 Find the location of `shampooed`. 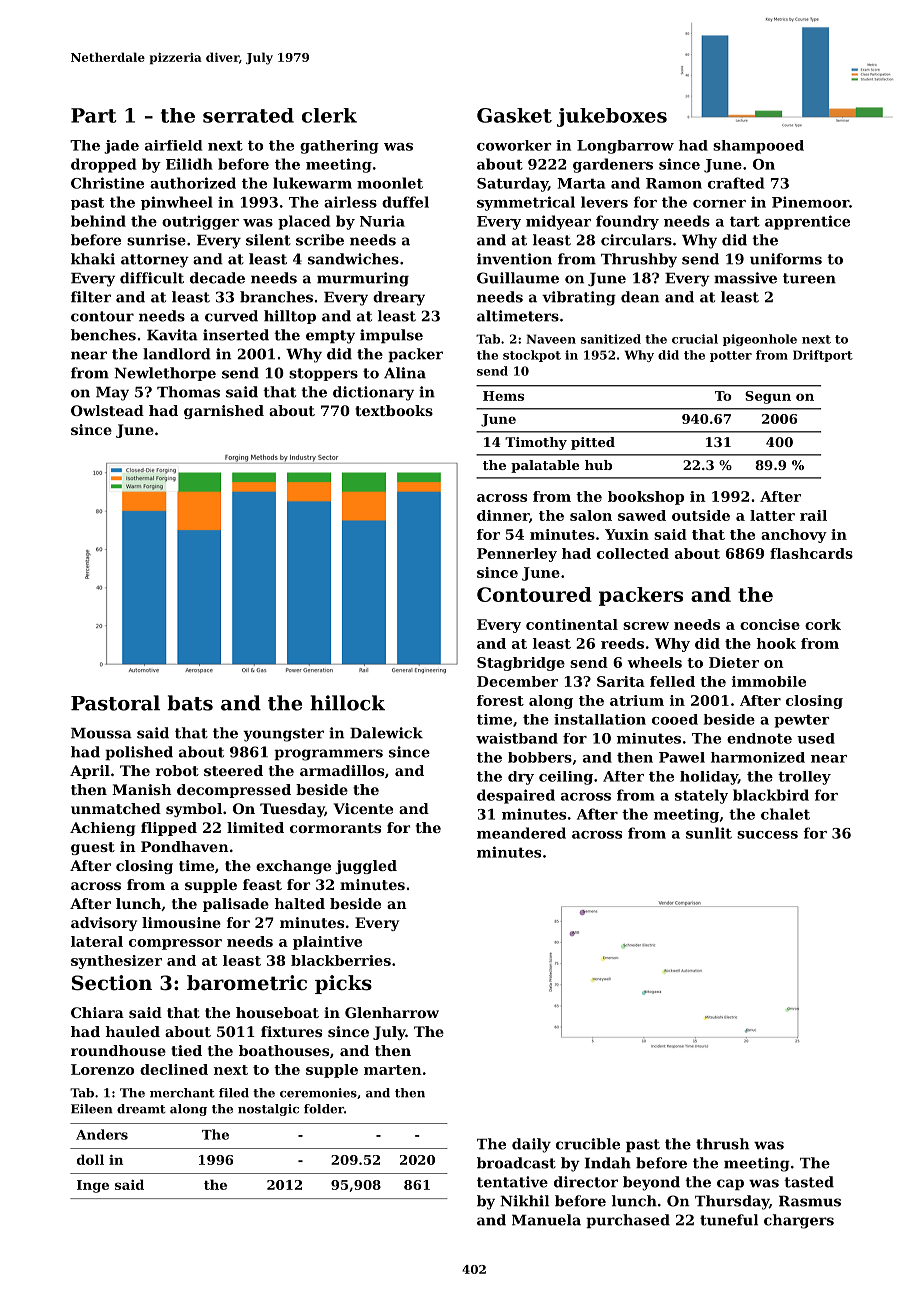

shampooed is located at coordinates (758, 147).
